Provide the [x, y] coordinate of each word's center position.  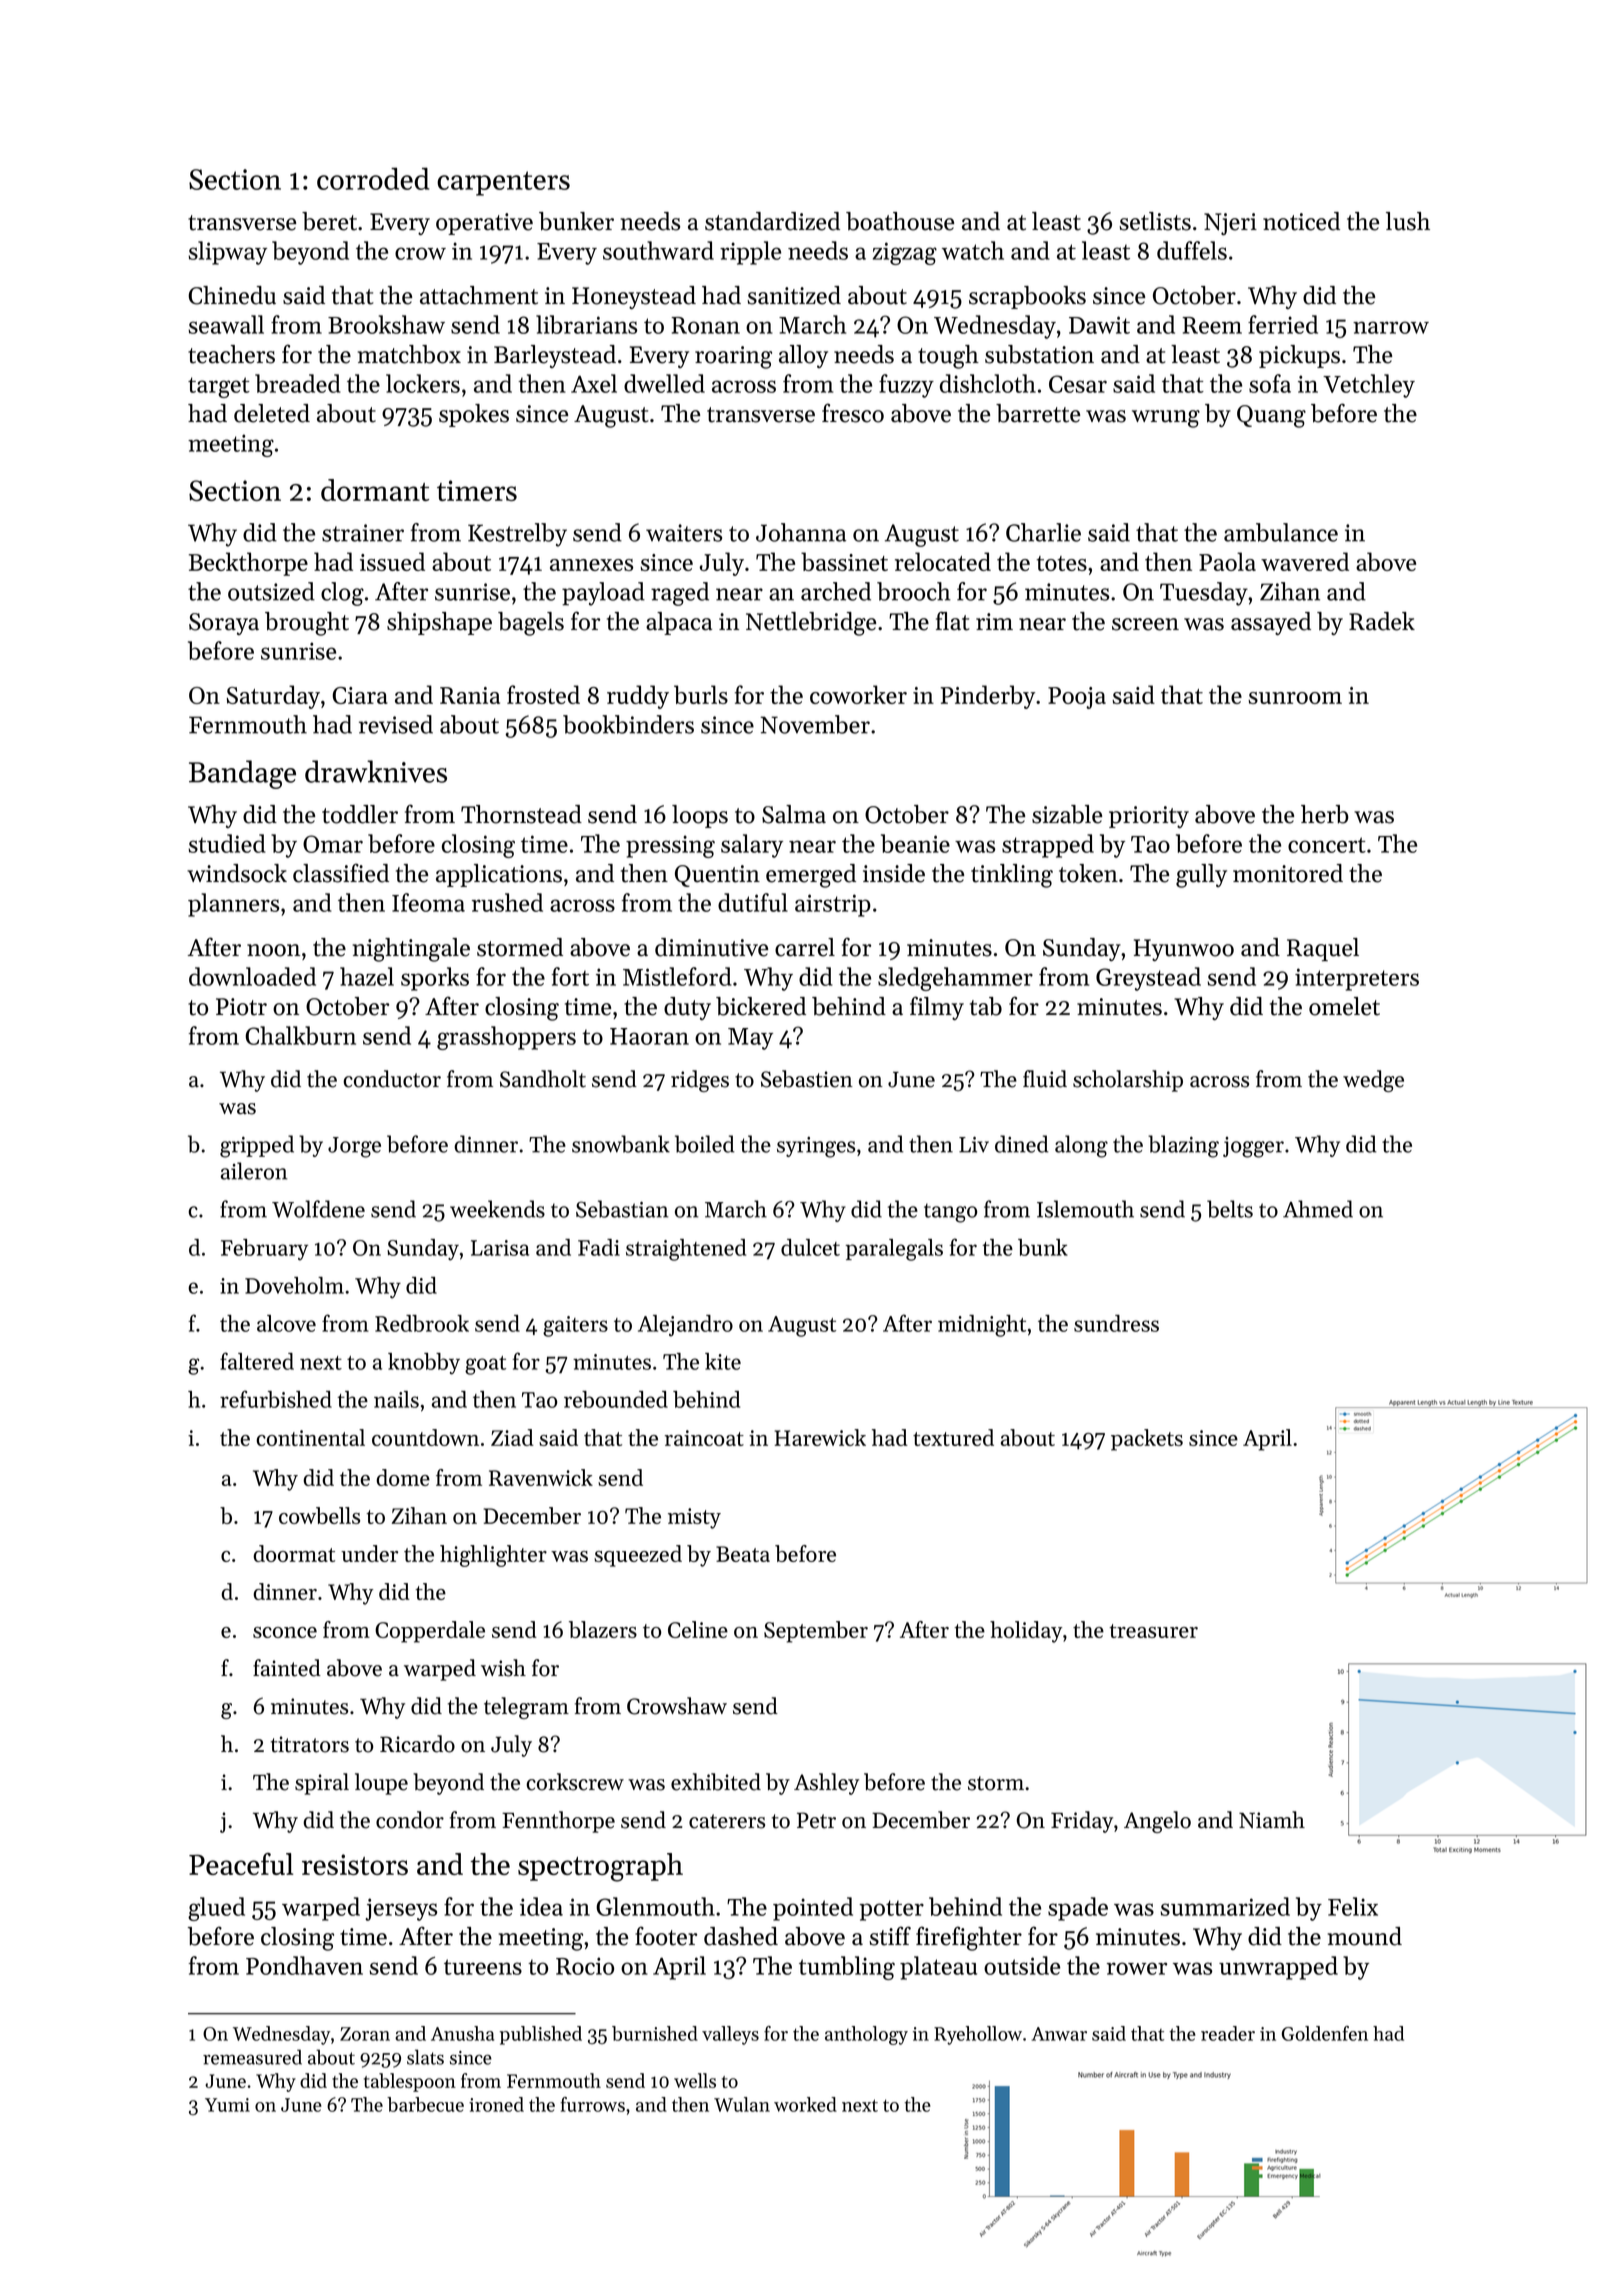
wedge [1373, 1081]
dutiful [753, 902]
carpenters [503, 183]
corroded [373, 178]
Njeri [1230, 224]
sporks [435, 979]
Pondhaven [304, 1965]
